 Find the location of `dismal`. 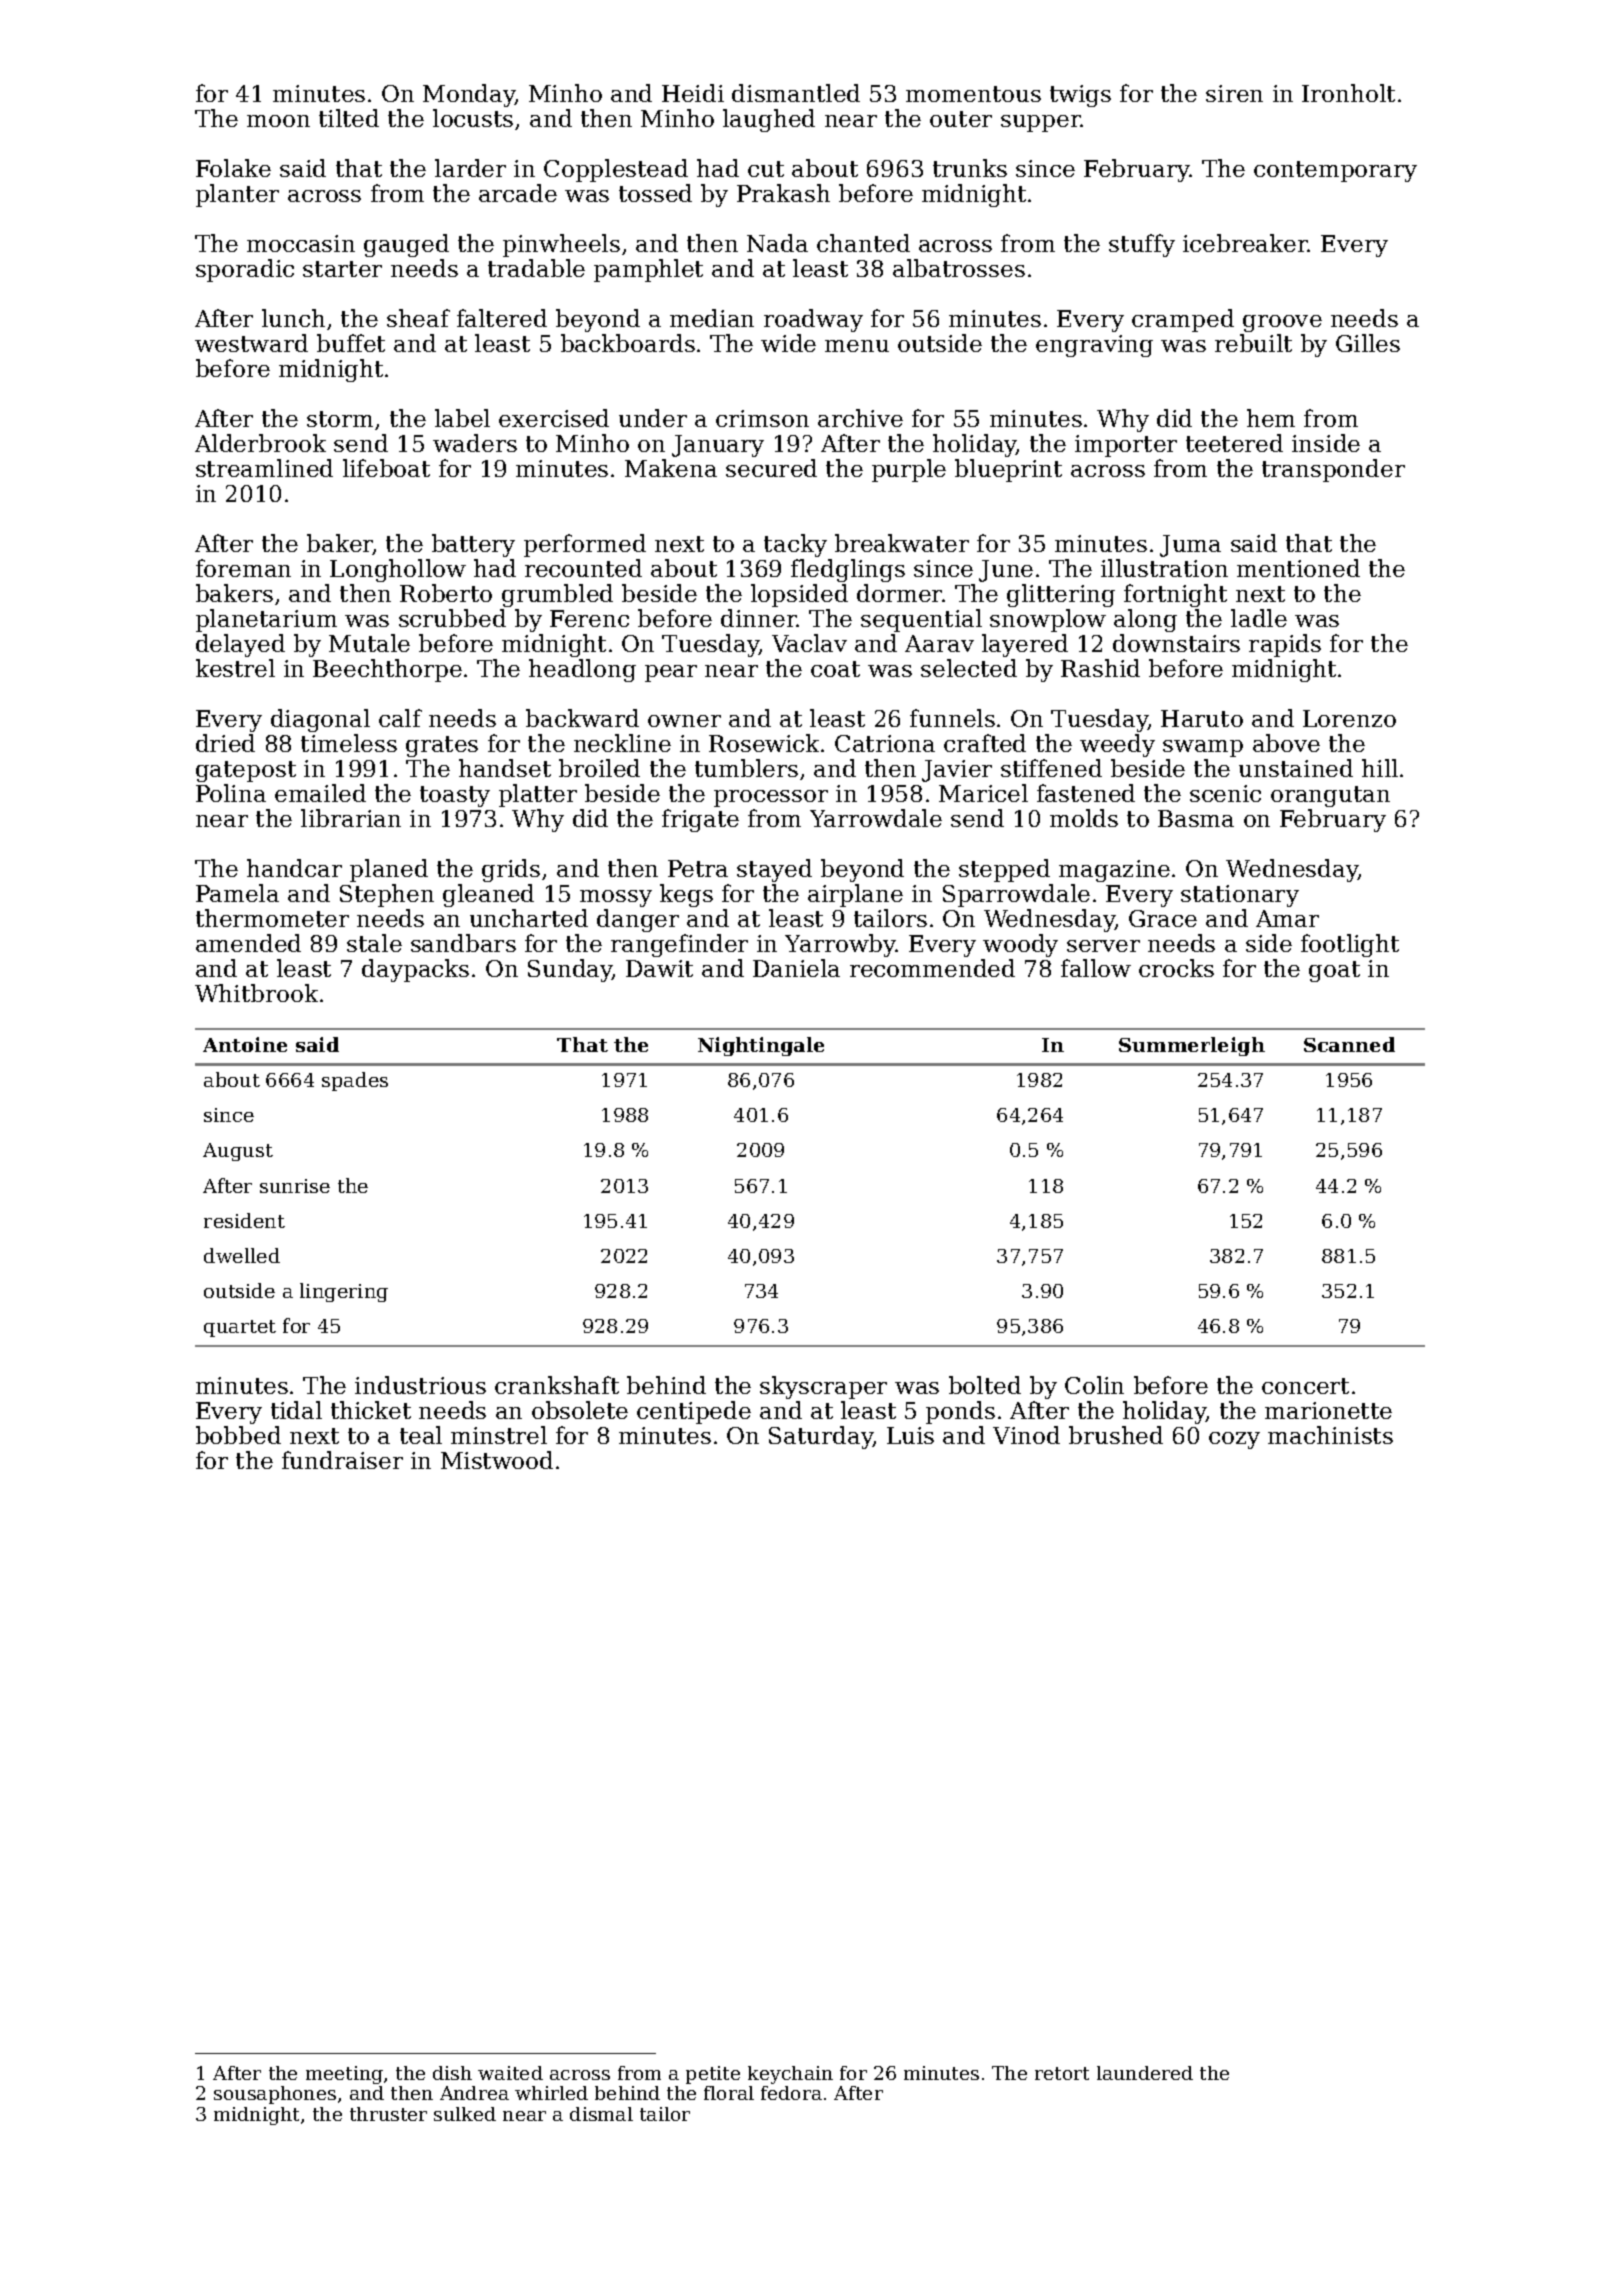

dismal is located at coordinates (601, 2114).
